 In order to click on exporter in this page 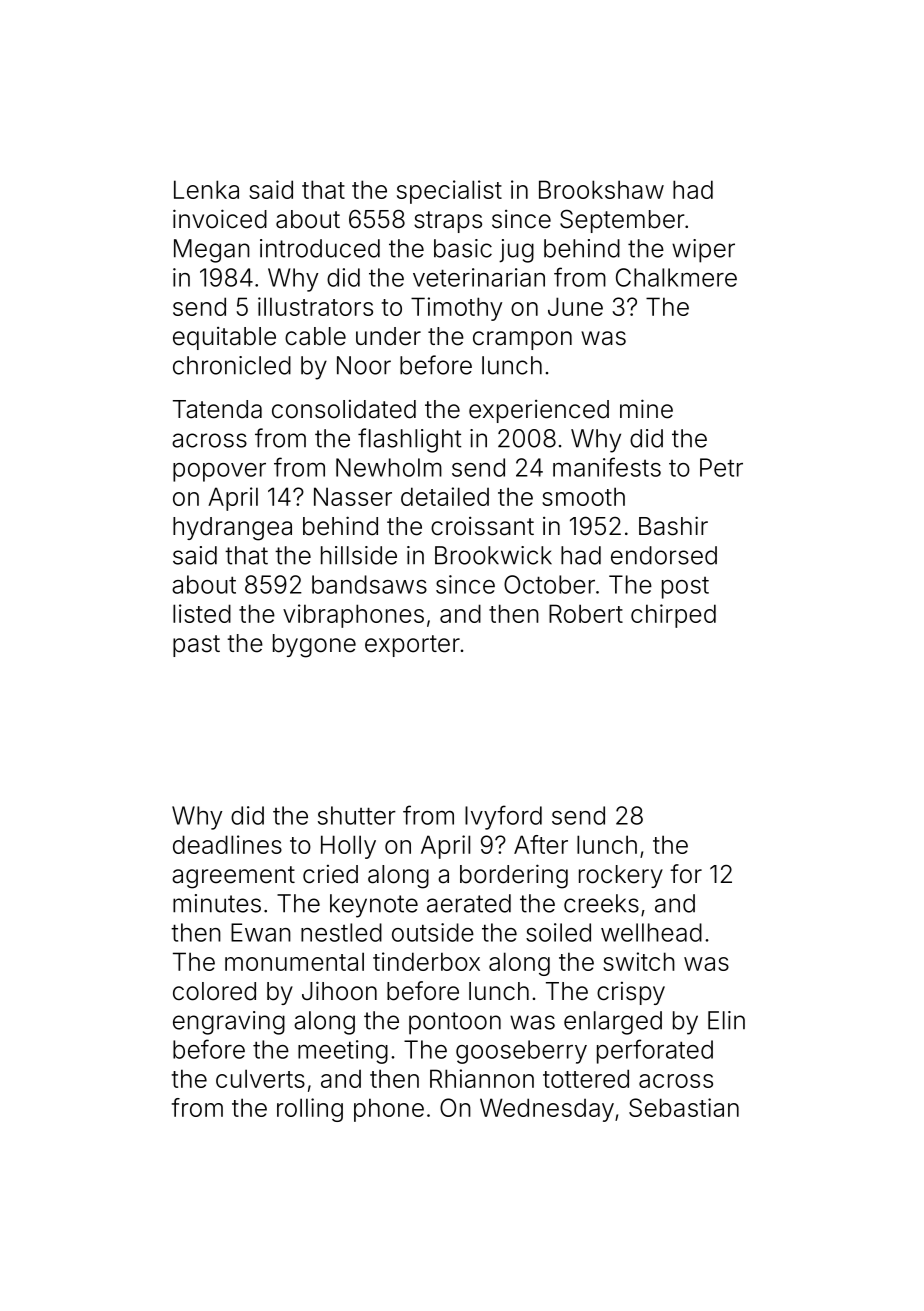, I will do `click(412, 646)`.
